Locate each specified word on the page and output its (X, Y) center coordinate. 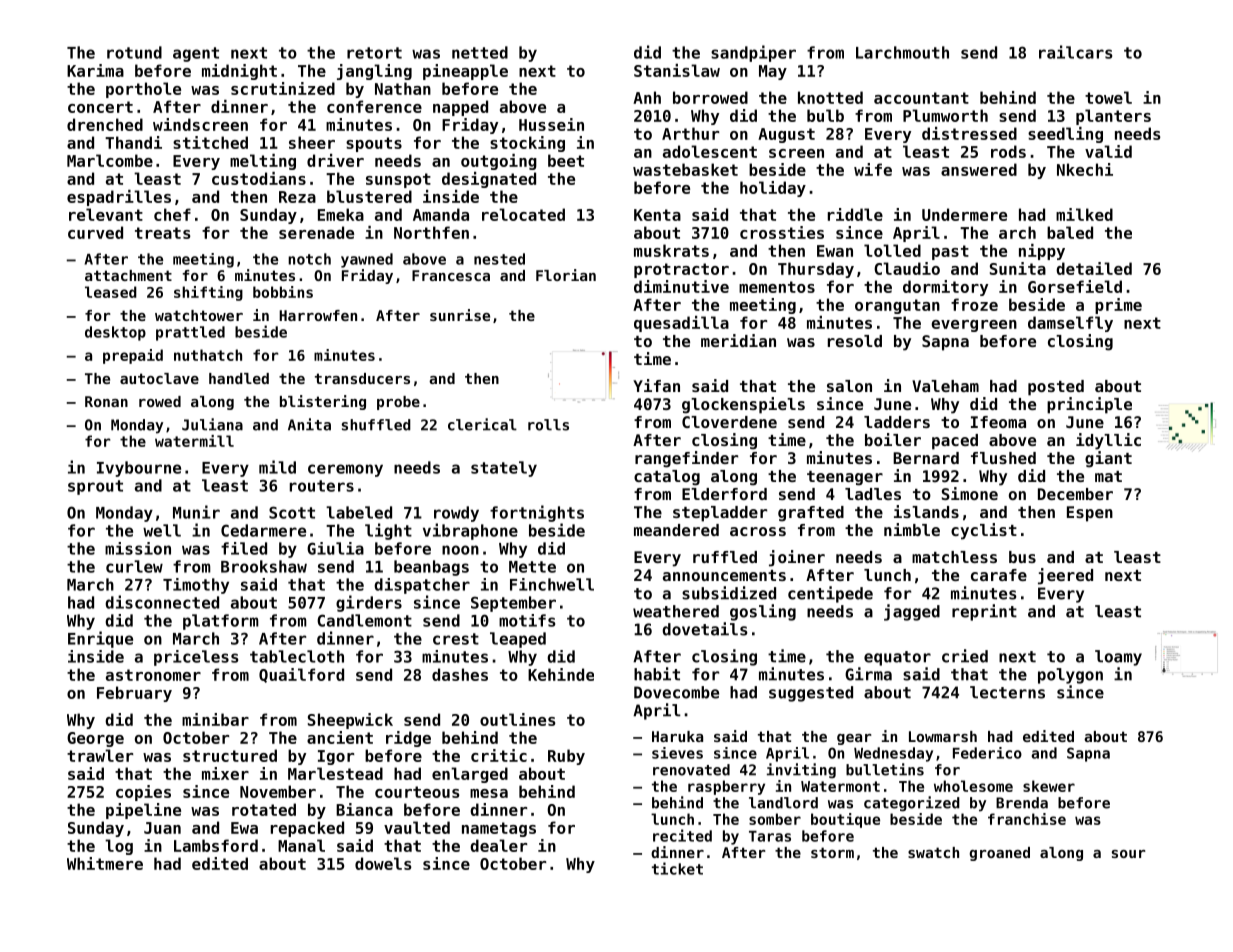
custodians (259, 178)
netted (480, 52)
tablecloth (297, 656)
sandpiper (753, 53)
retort (374, 53)
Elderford (724, 494)
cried (965, 656)
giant (1108, 459)
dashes (460, 674)
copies (143, 793)
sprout (95, 487)
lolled (892, 250)
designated (489, 180)
